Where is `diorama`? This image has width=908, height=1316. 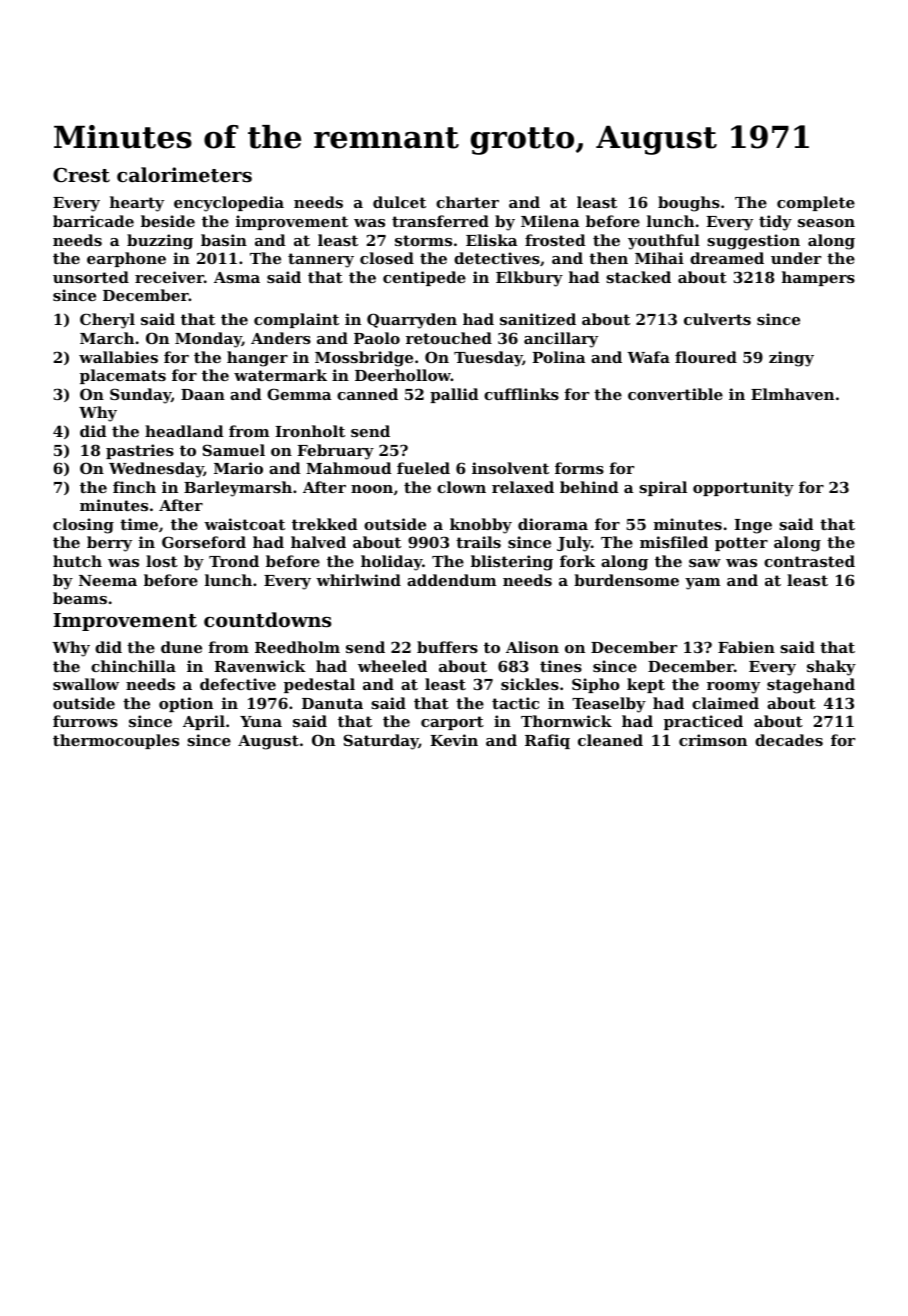
diorama is located at coordinates (553, 524).
